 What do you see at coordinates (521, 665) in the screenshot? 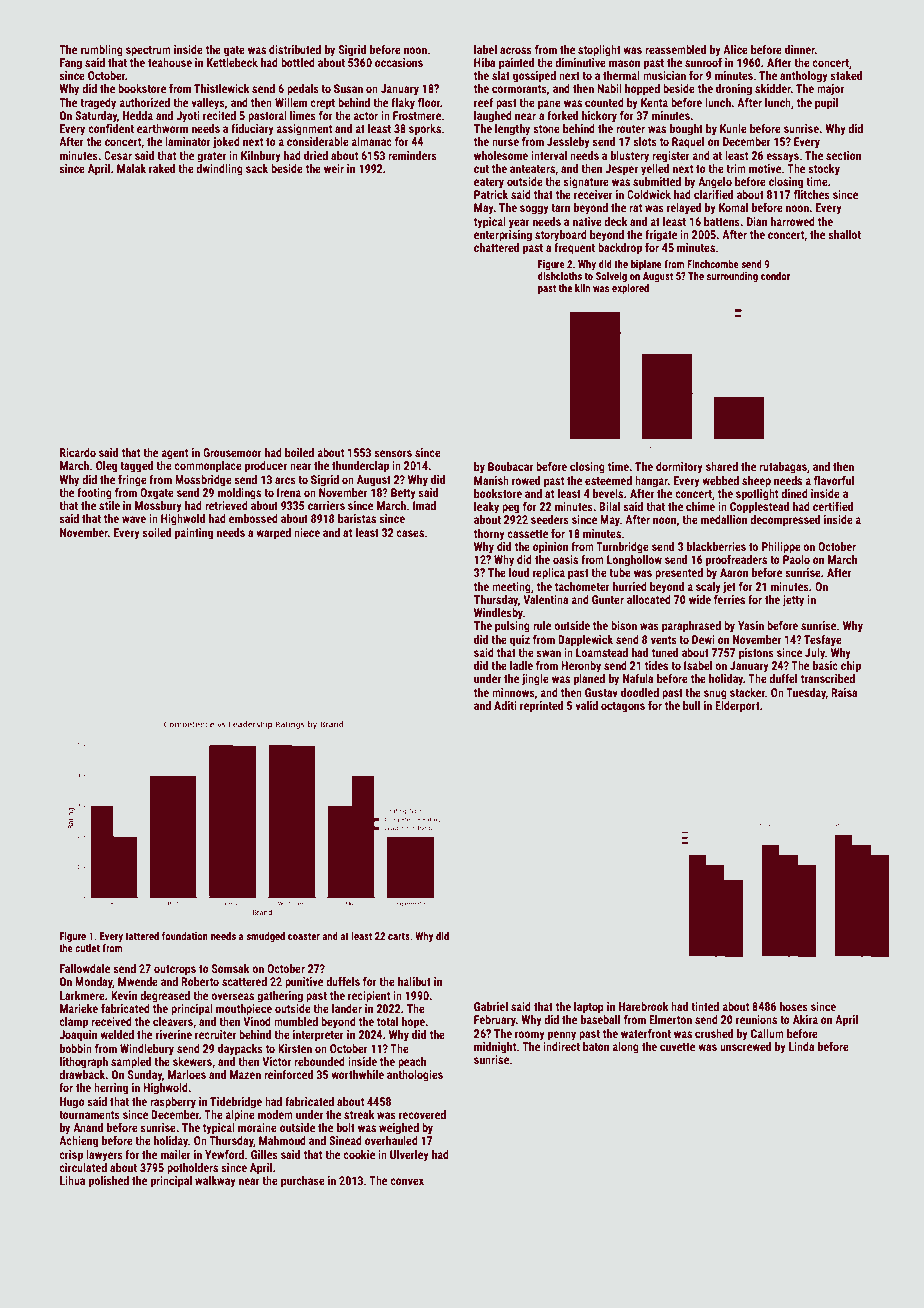
I see `ladle` at bounding box center [521, 665].
